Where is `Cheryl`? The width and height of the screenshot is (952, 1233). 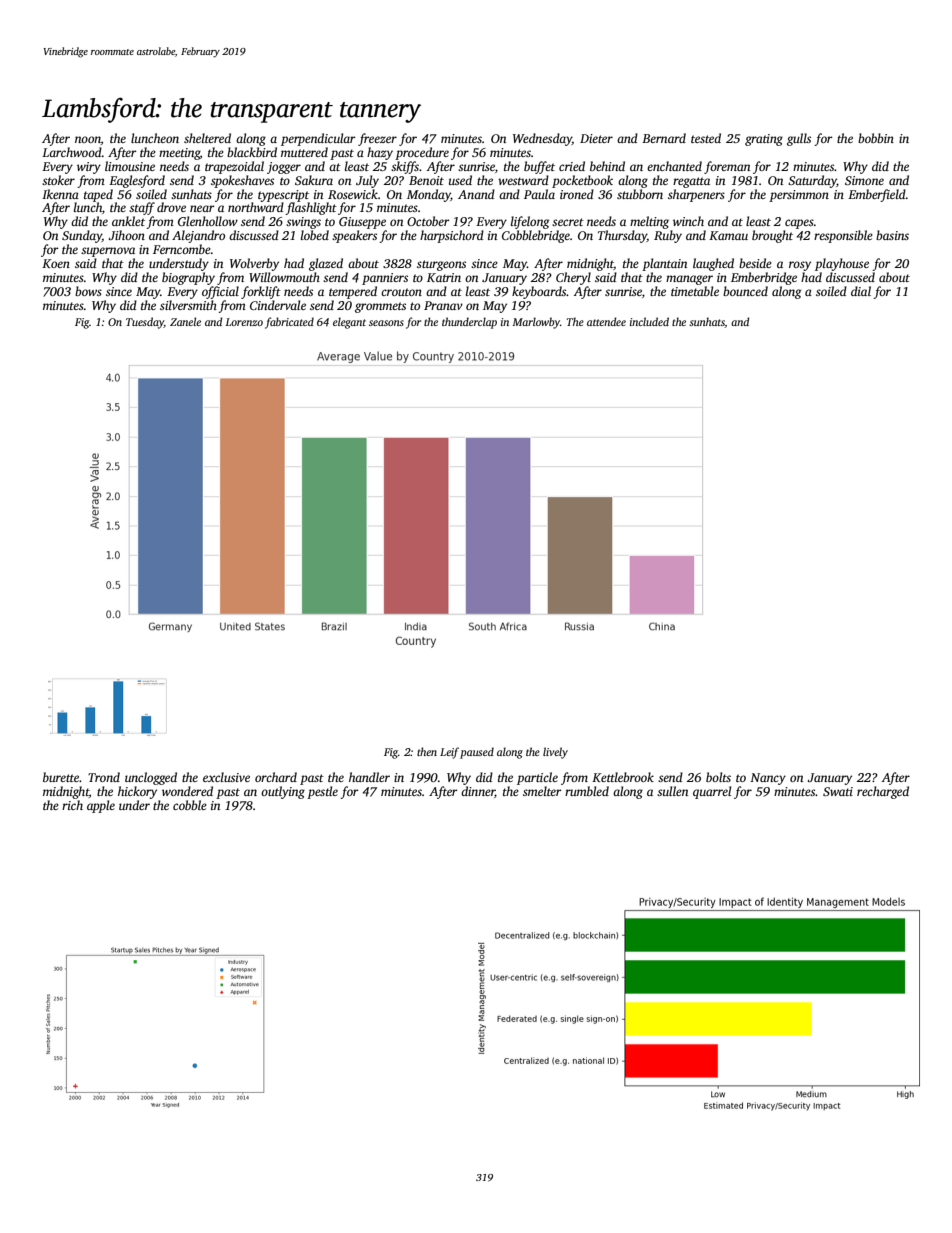 Cheryl is located at coordinates (573, 278).
